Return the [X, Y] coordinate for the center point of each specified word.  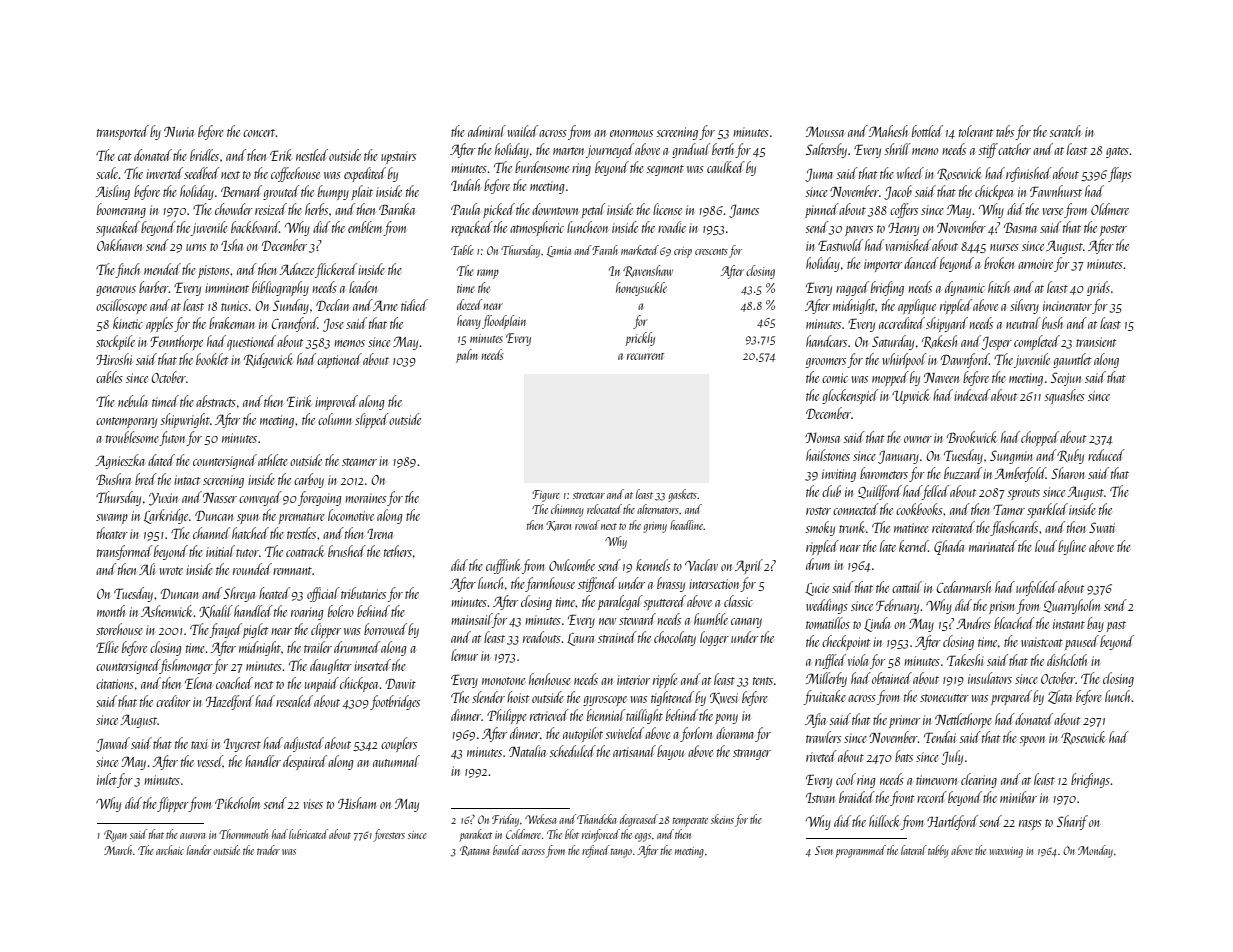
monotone [503, 681]
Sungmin [1011, 457]
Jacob [898, 192]
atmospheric [537, 228]
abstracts [216, 401]
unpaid [322, 684]
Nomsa [822, 438]
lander [199, 850]
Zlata [1060, 697]
